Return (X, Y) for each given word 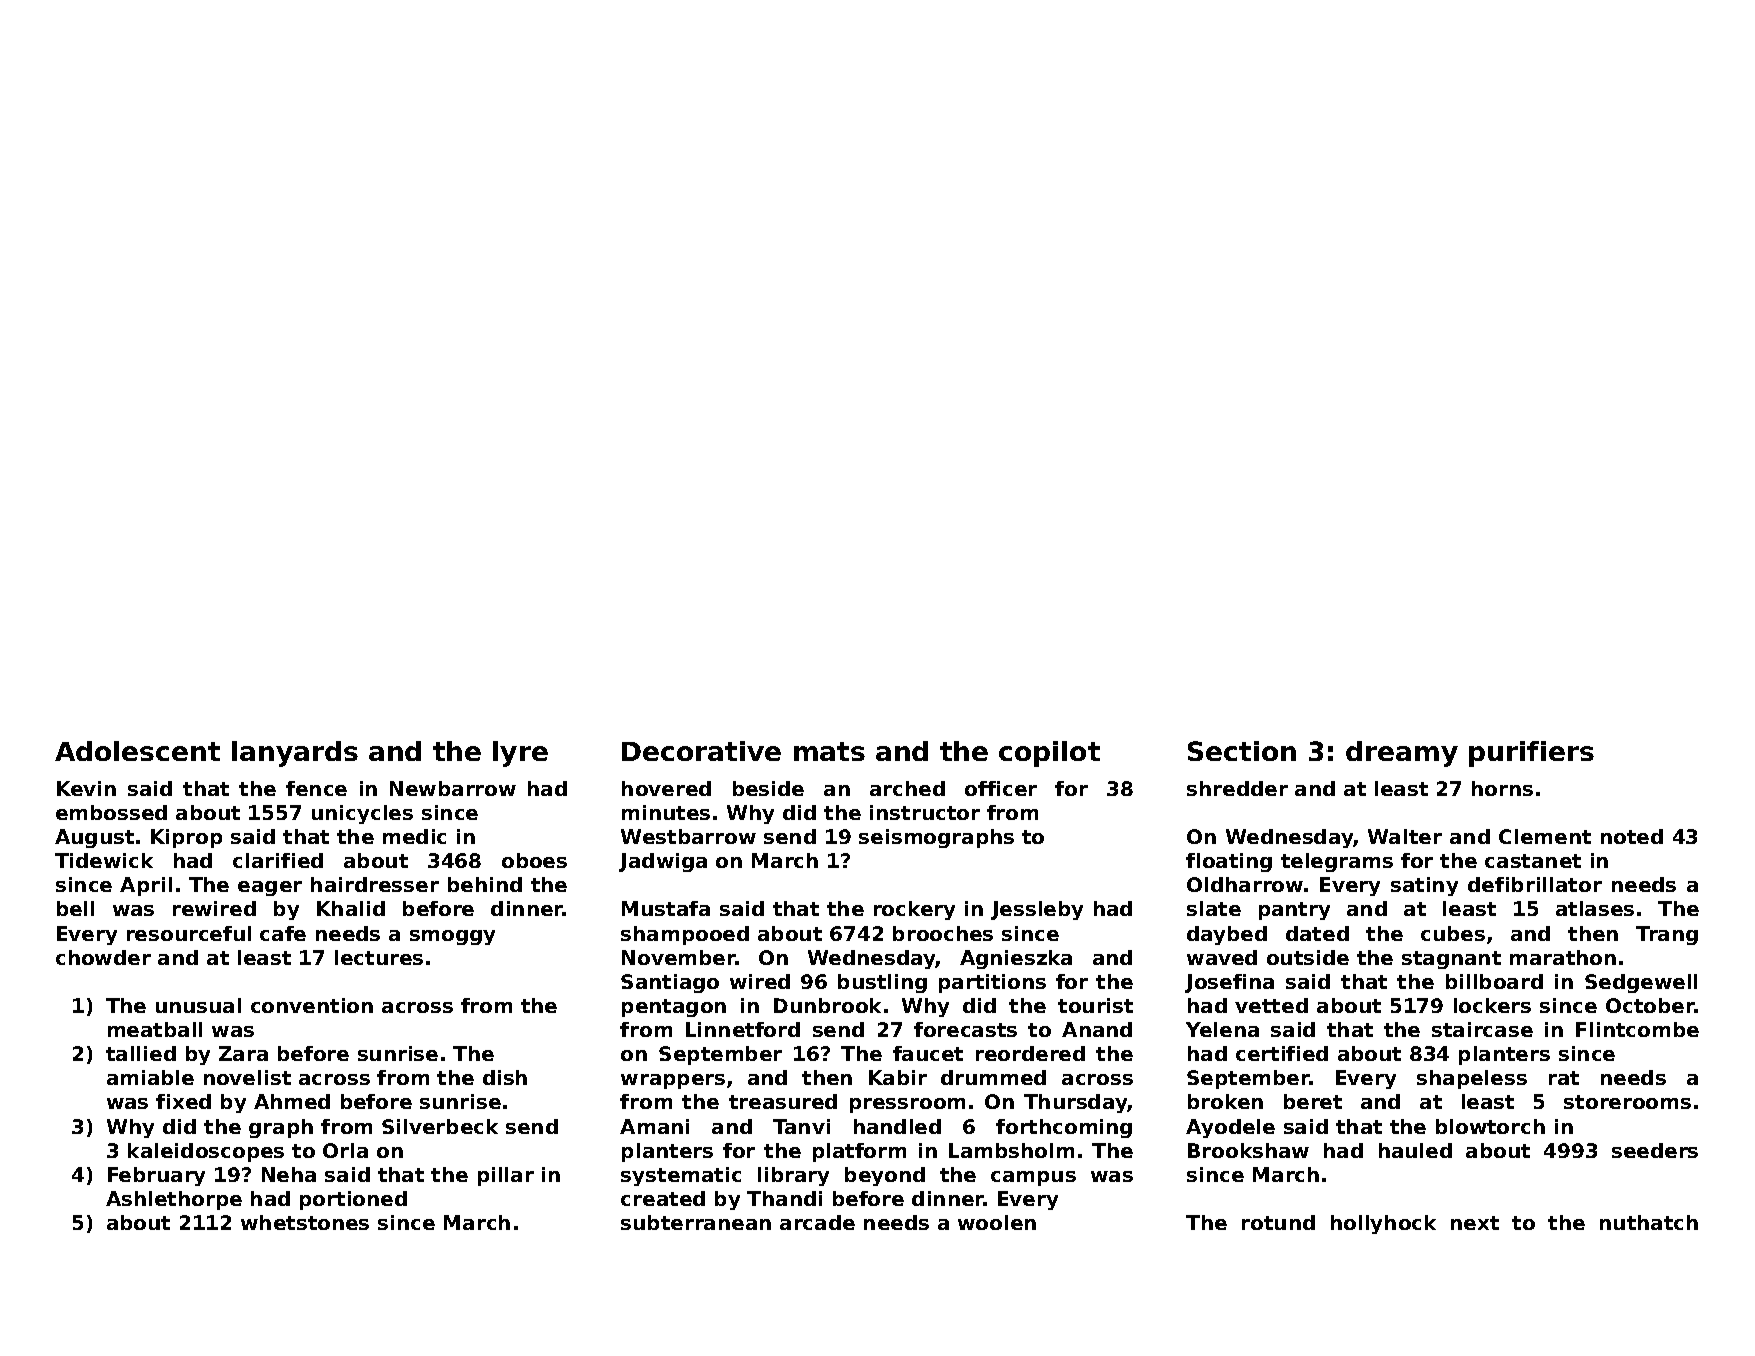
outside (1308, 957)
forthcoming (1064, 1128)
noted (1632, 836)
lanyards (295, 754)
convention (312, 1005)
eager (270, 888)
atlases (1595, 908)
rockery (914, 910)
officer (1001, 788)
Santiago (670, 983)
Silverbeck (440, 1126)
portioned (353, 1200)
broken (1225, 1101)
